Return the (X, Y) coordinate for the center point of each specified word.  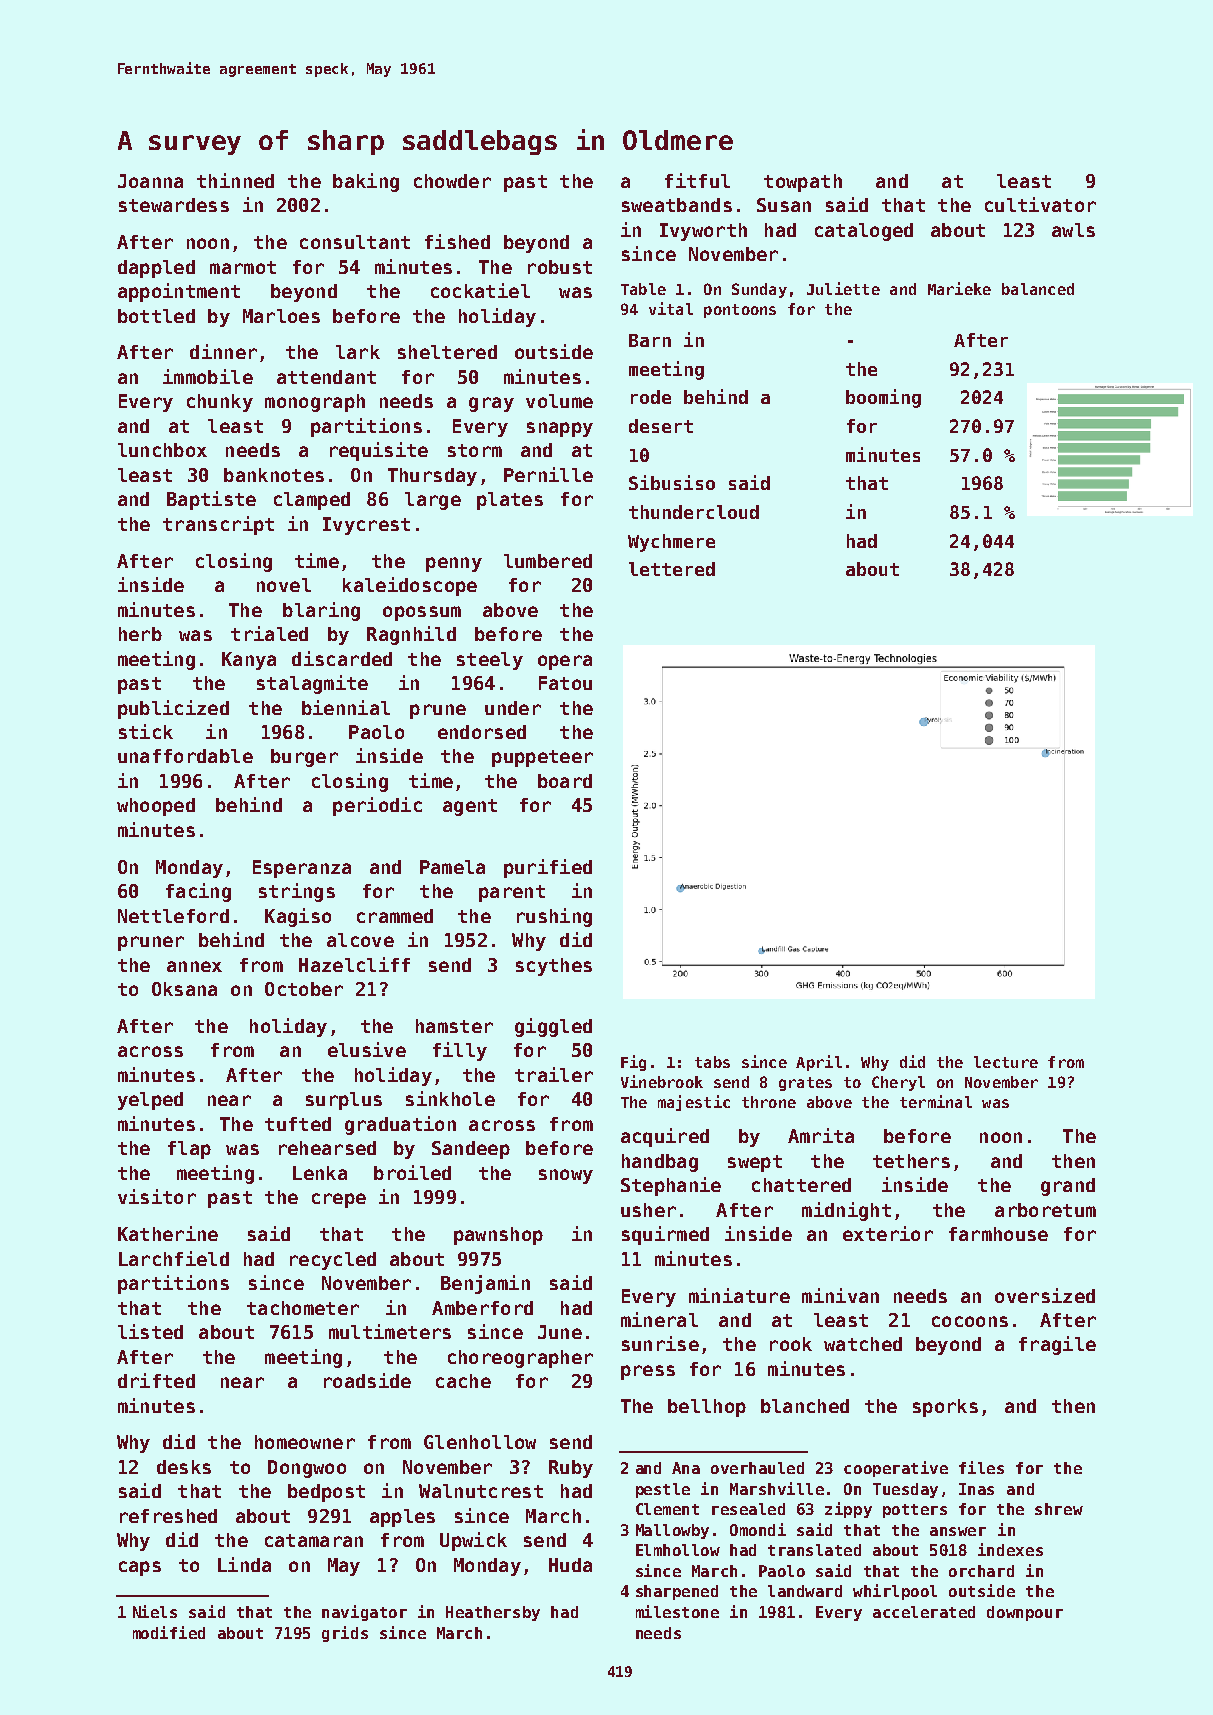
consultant (355, 242)
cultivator (1040, 204)
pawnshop (498, 1236)
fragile (1057, 1345)
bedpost (326, 1493)
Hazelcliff (354, 964)
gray (491, 404)
